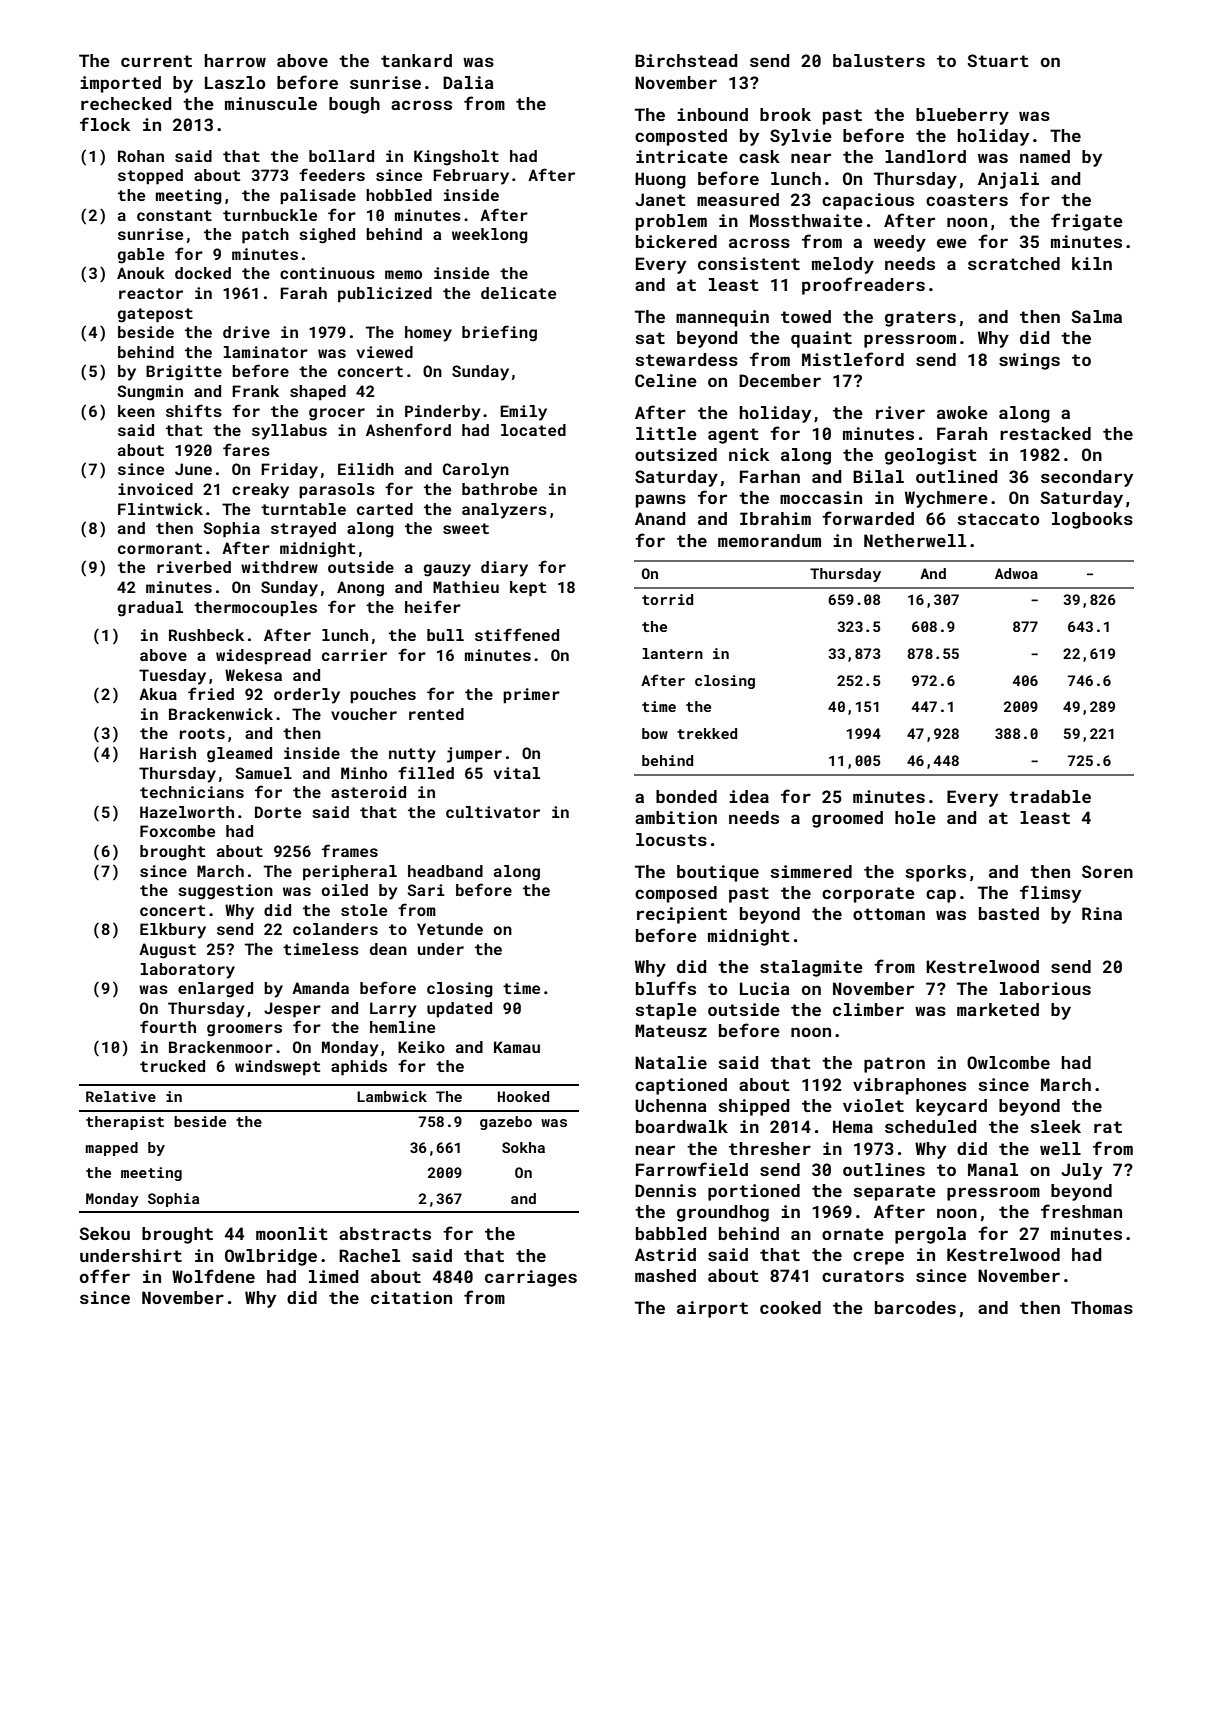  Describe the element at coordinates (206, 635) in the screenshot. I see `Rushbeck` at that location.
